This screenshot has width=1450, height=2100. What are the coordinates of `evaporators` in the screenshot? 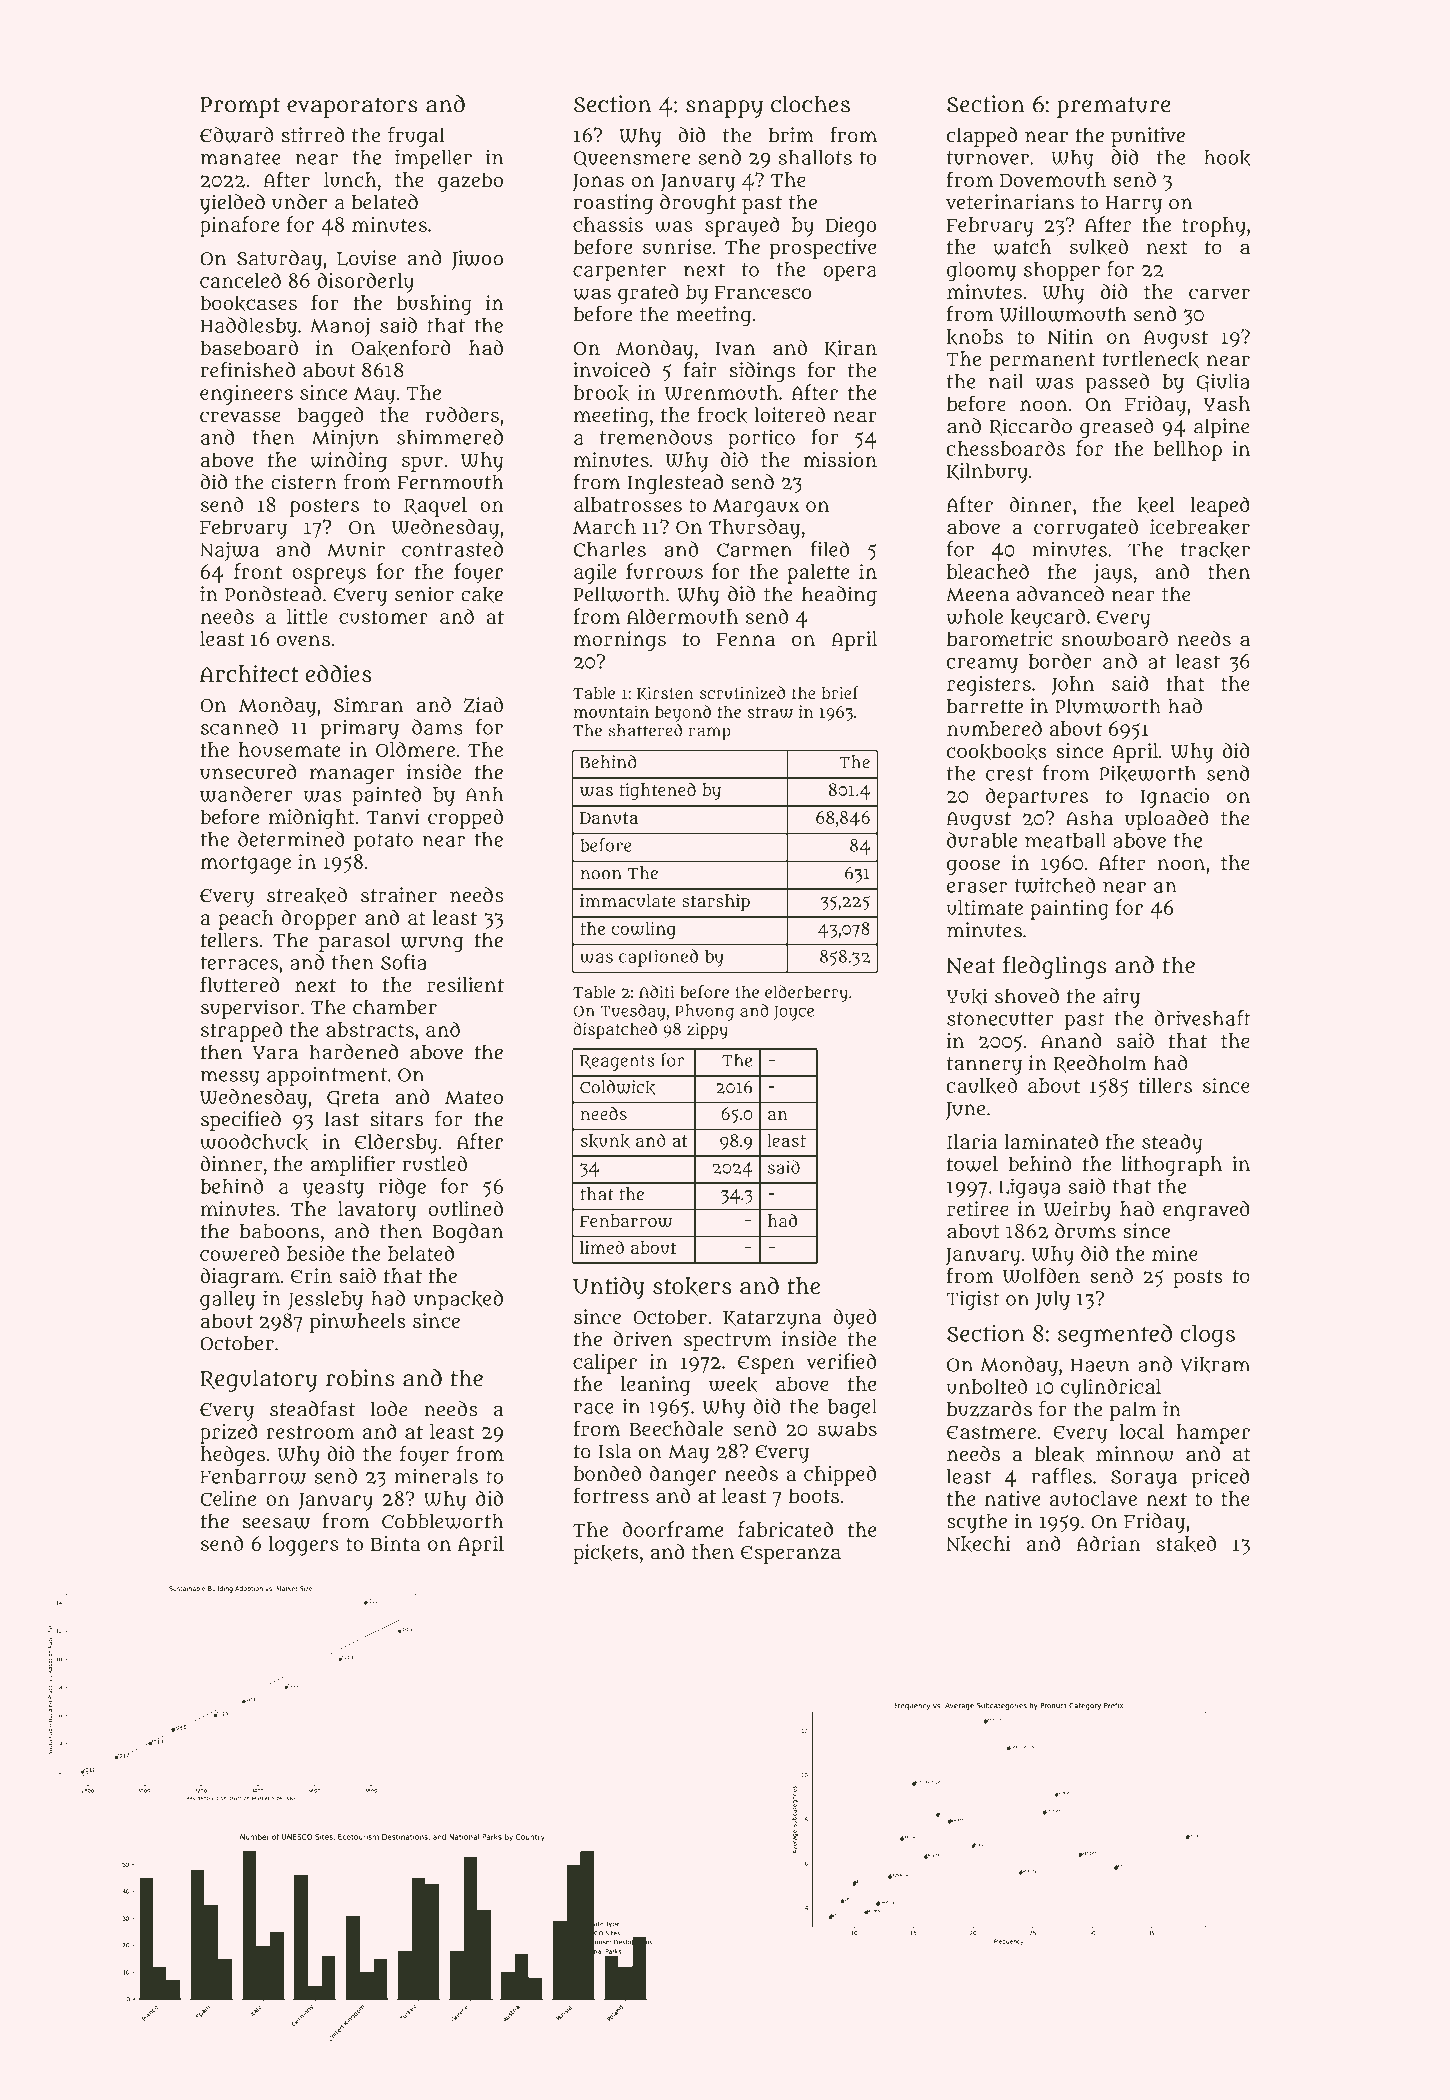 It's located at (352, 107).
